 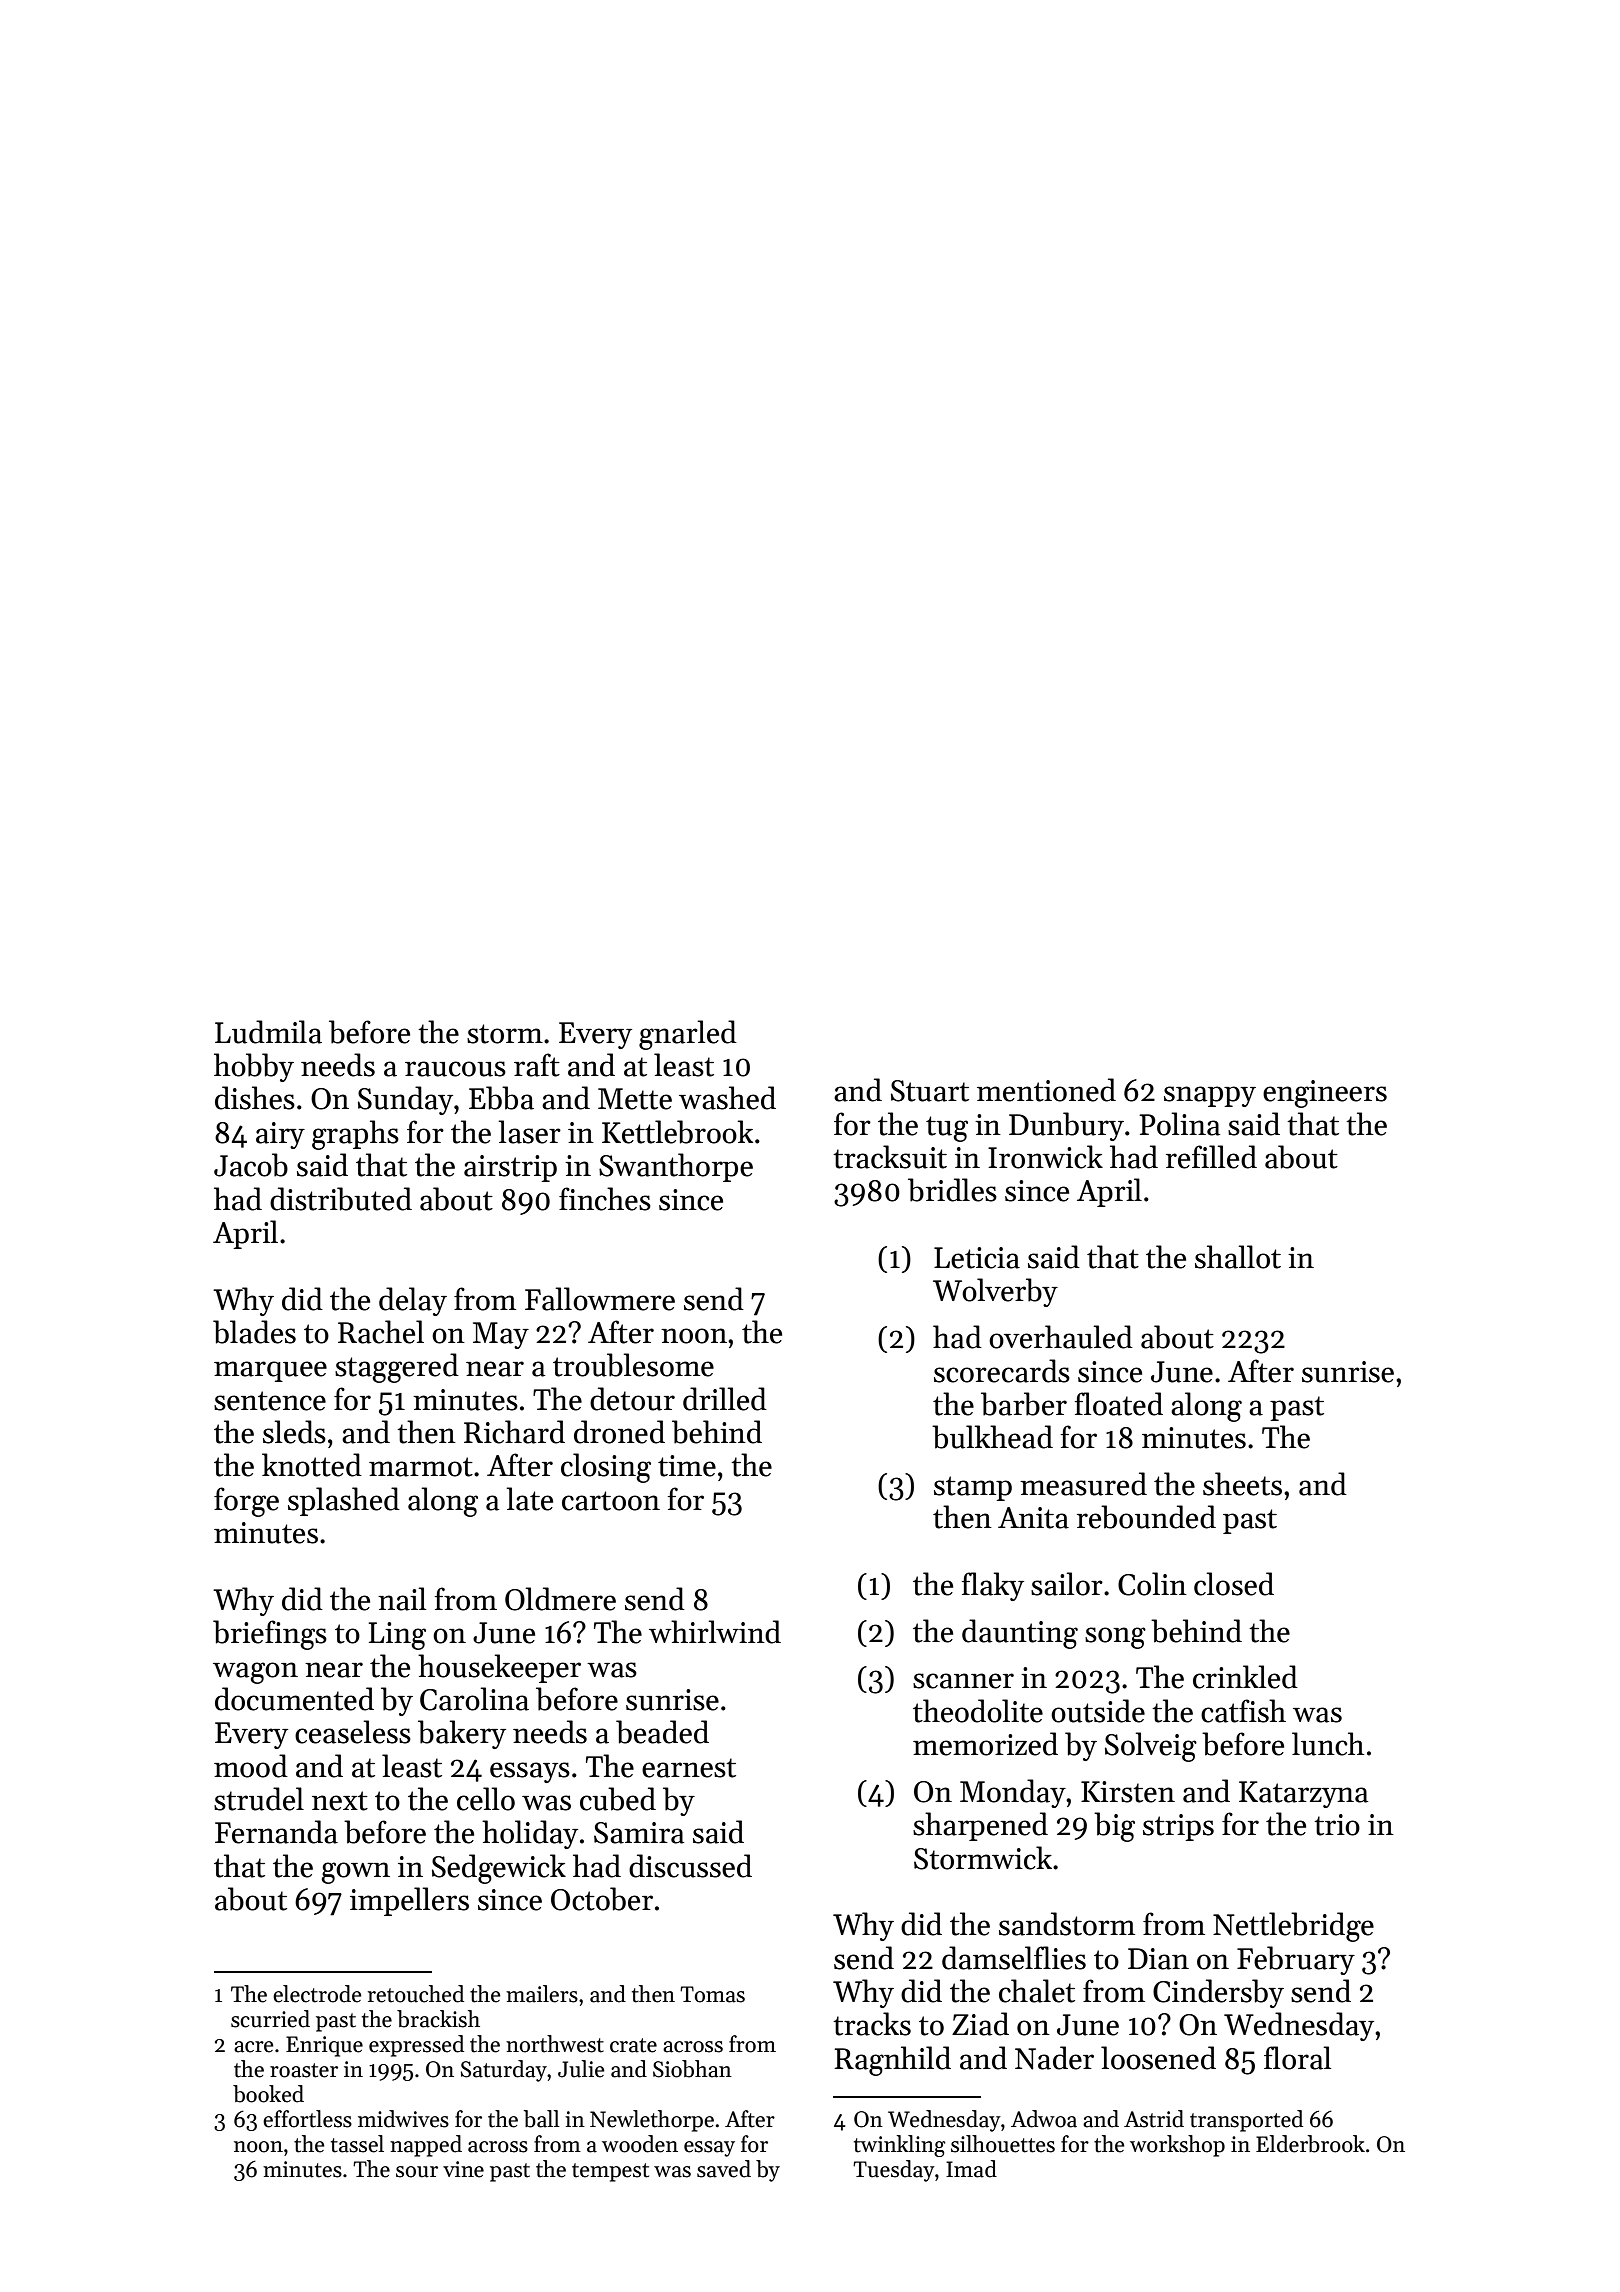 What do you see at coordinates (995, 1292) in the screenshot?
I see `Wolverby` at bounding box center [995, 1292].
